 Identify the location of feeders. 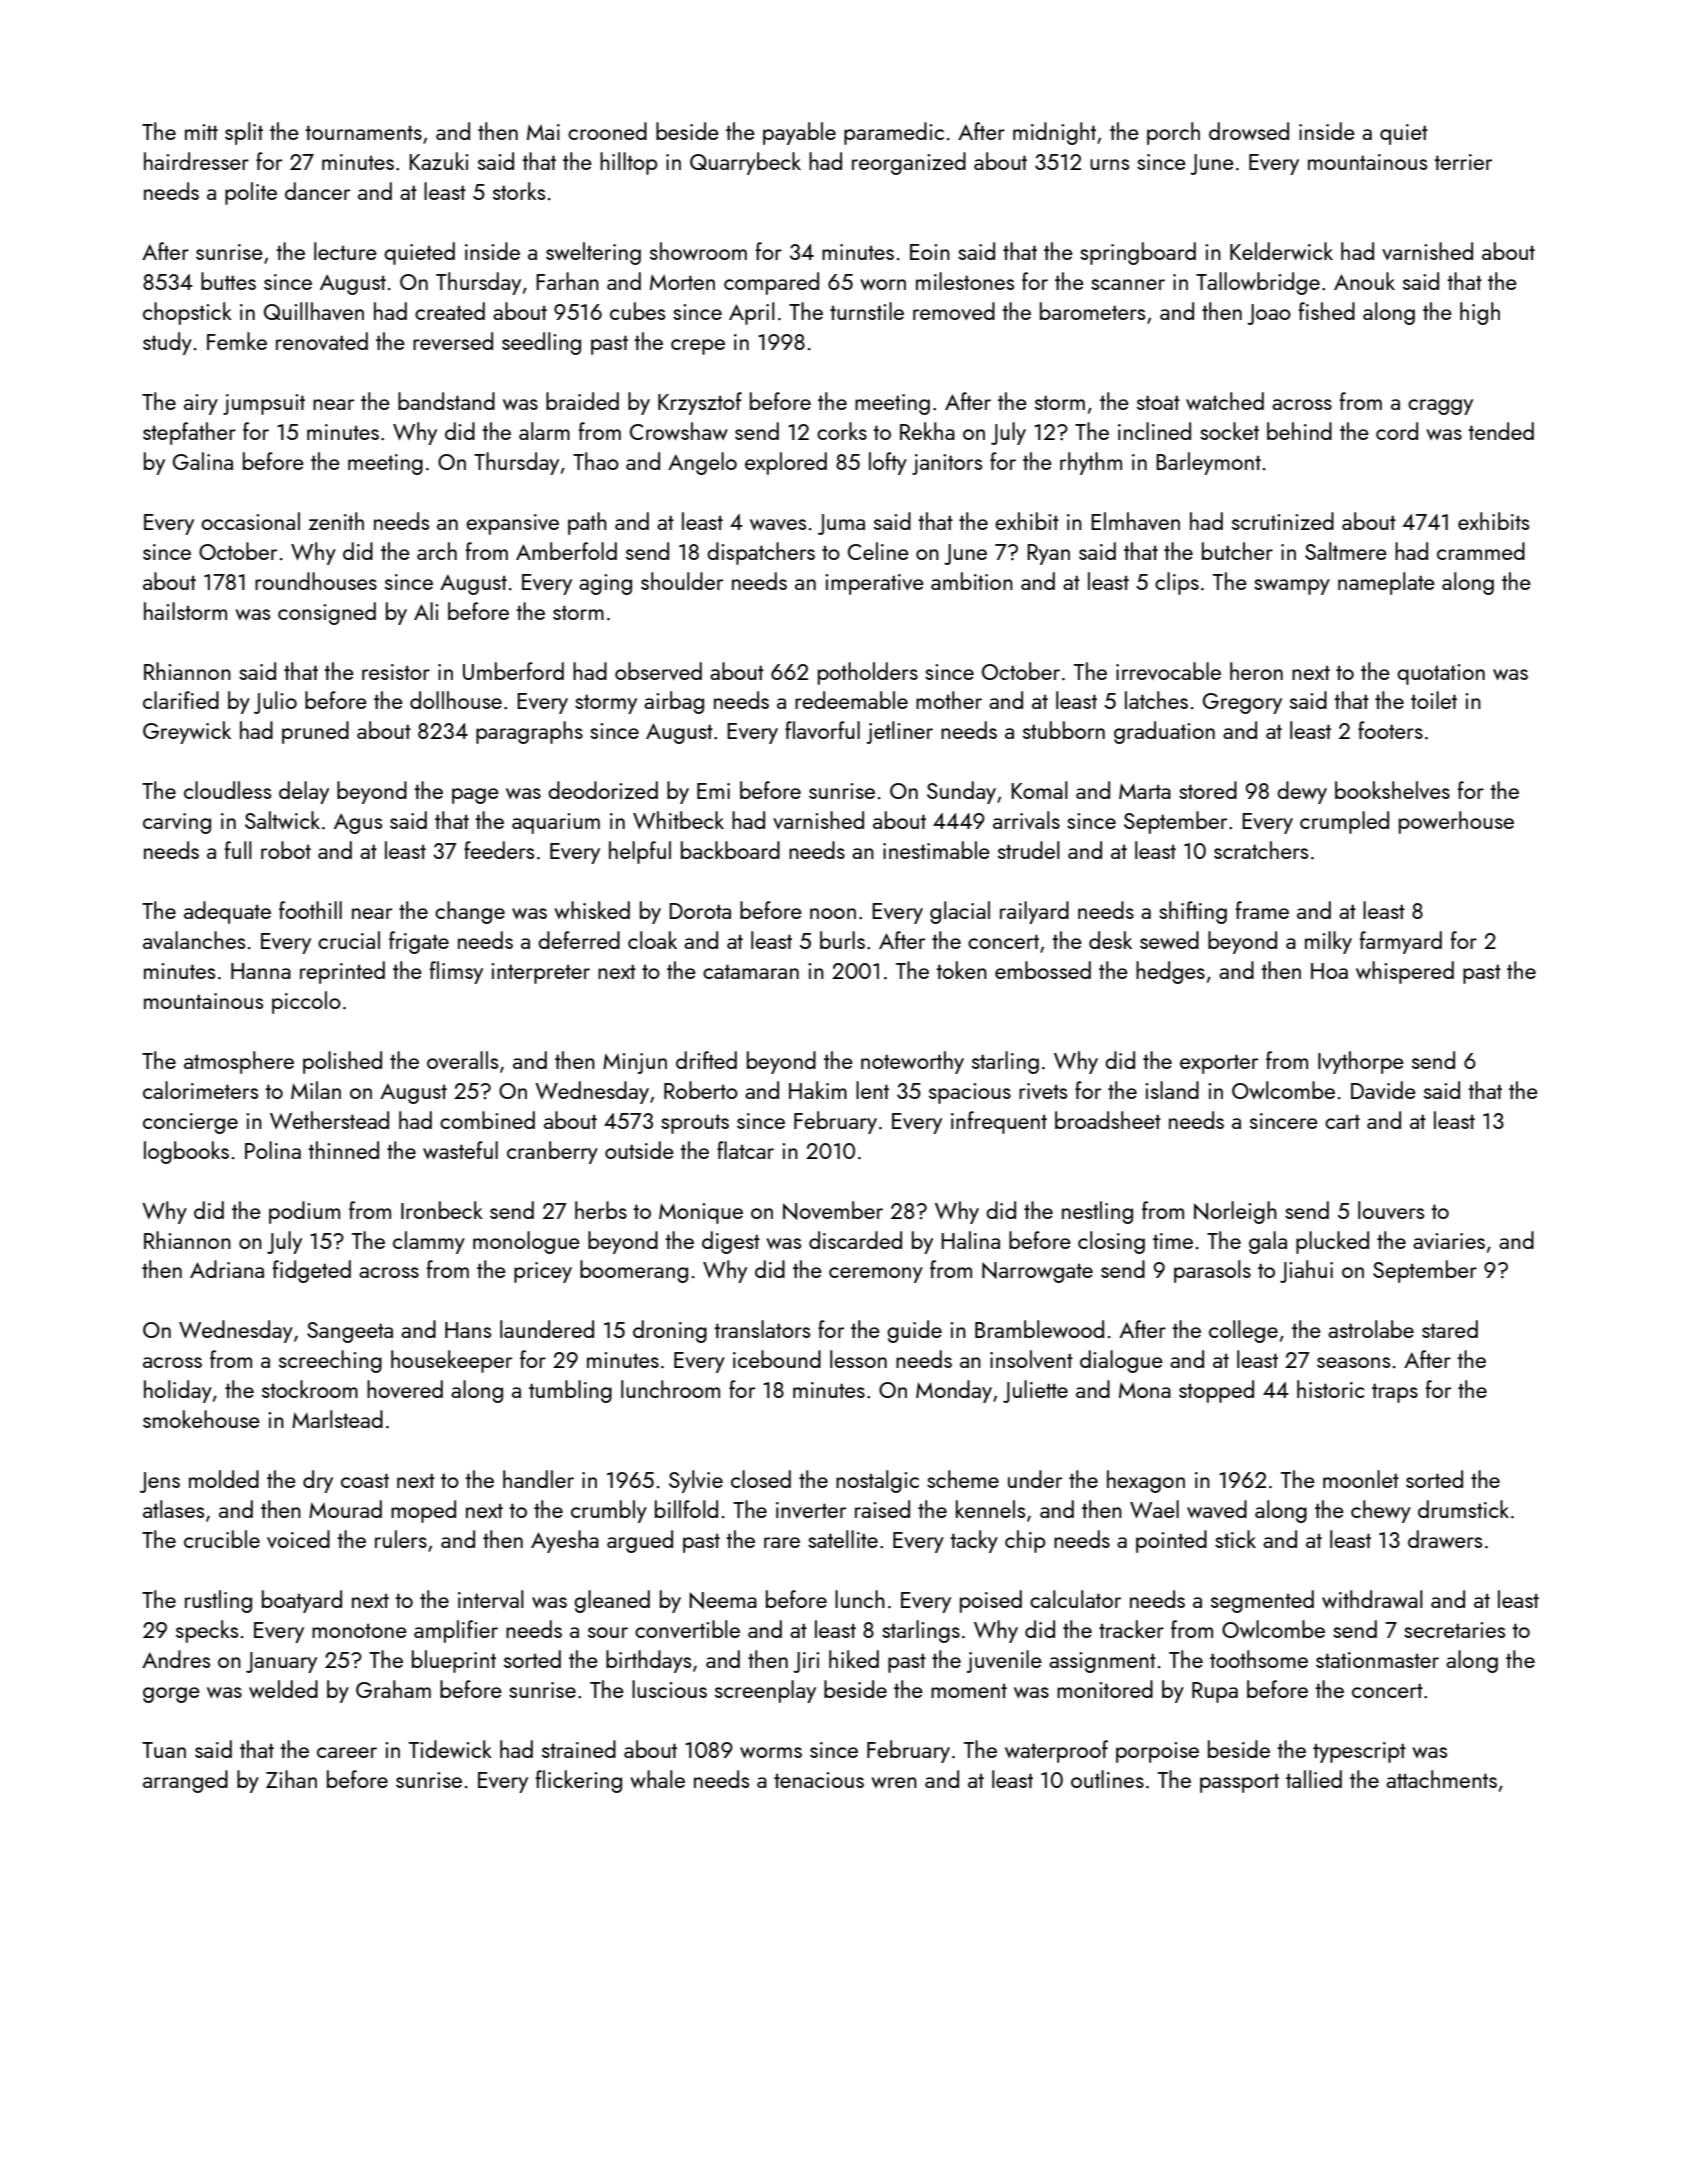
(499, 850).
